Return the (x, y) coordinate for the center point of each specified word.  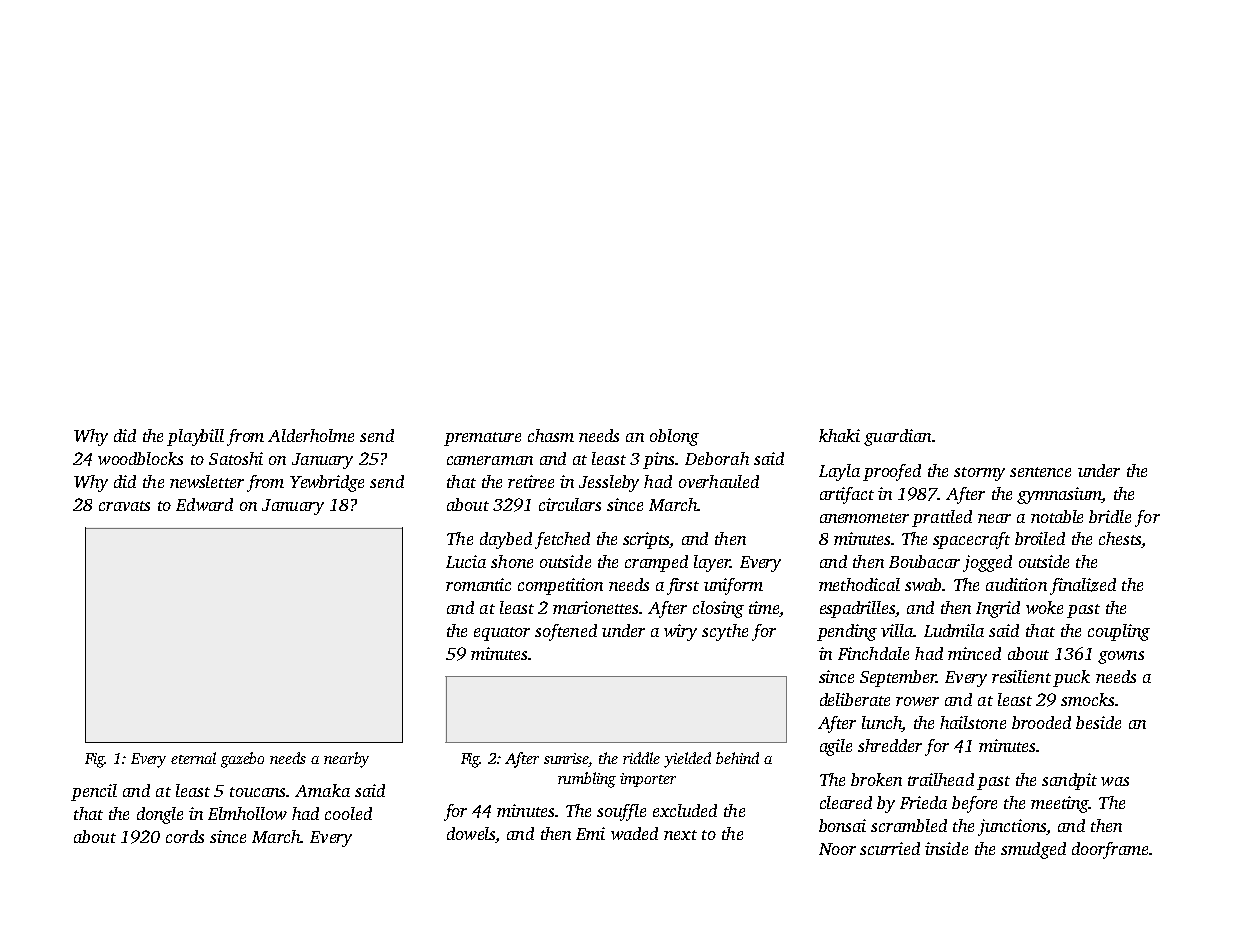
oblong (674, 437)
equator (502, 634)
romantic (478, 584)
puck (1071, 678)
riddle (641, 758)
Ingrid (998, 609)
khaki (839, 435)
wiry (680, 632)
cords (185, 836)
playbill (195, 437)
